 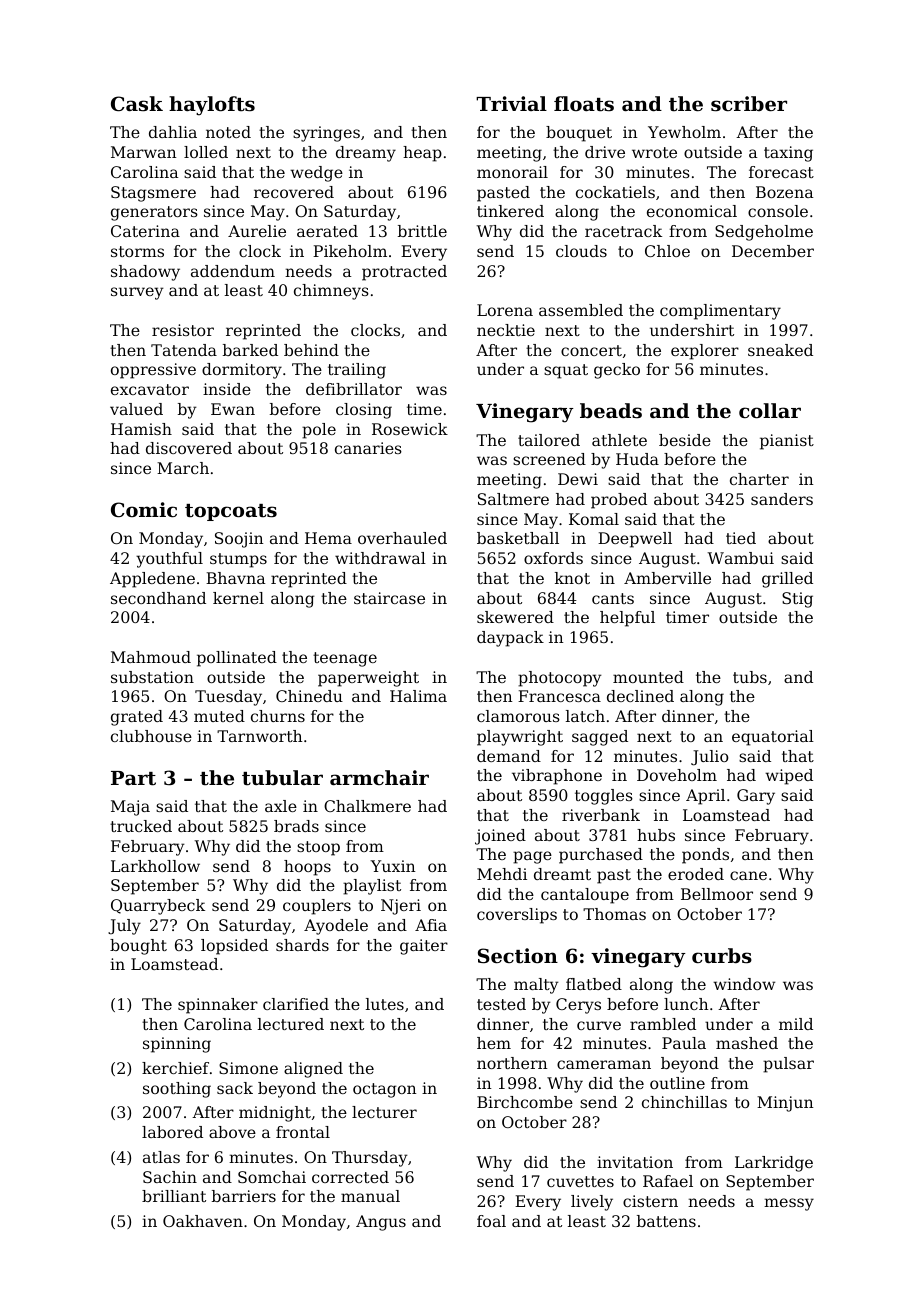 I want to click on armchair, so click(x=379, y=777).
